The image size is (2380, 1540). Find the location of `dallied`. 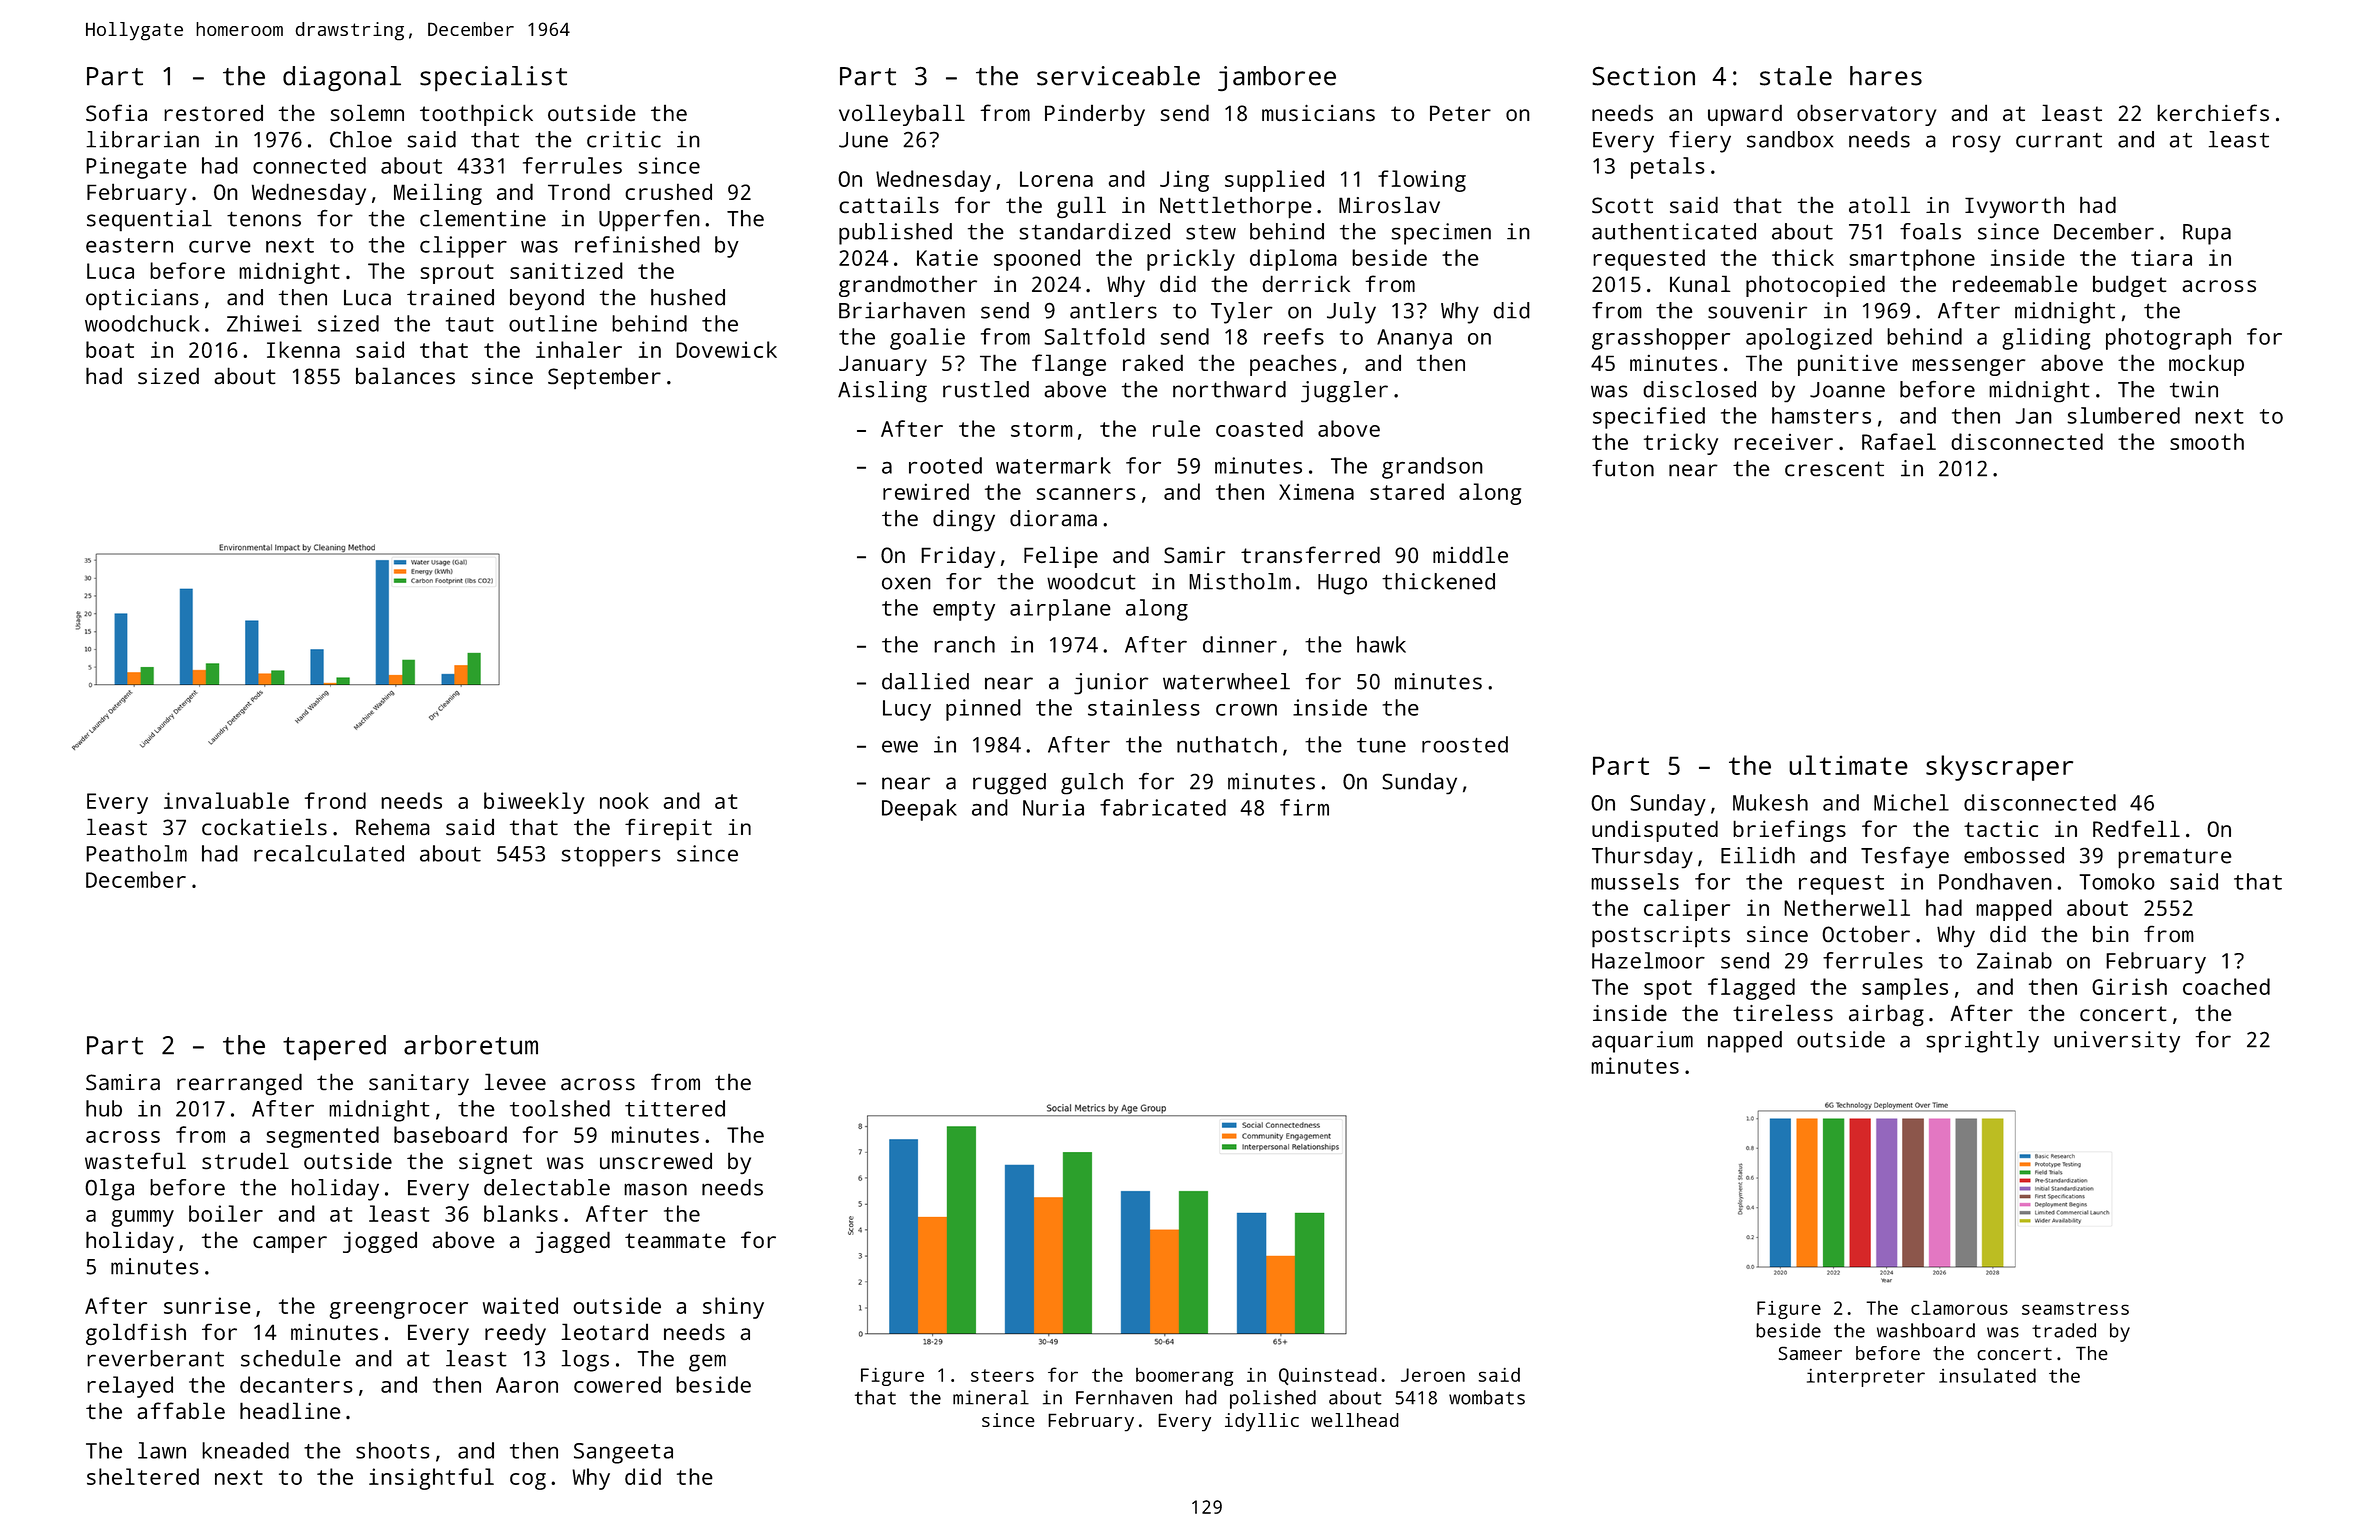

dallied is located at coordinates (925, 681).
